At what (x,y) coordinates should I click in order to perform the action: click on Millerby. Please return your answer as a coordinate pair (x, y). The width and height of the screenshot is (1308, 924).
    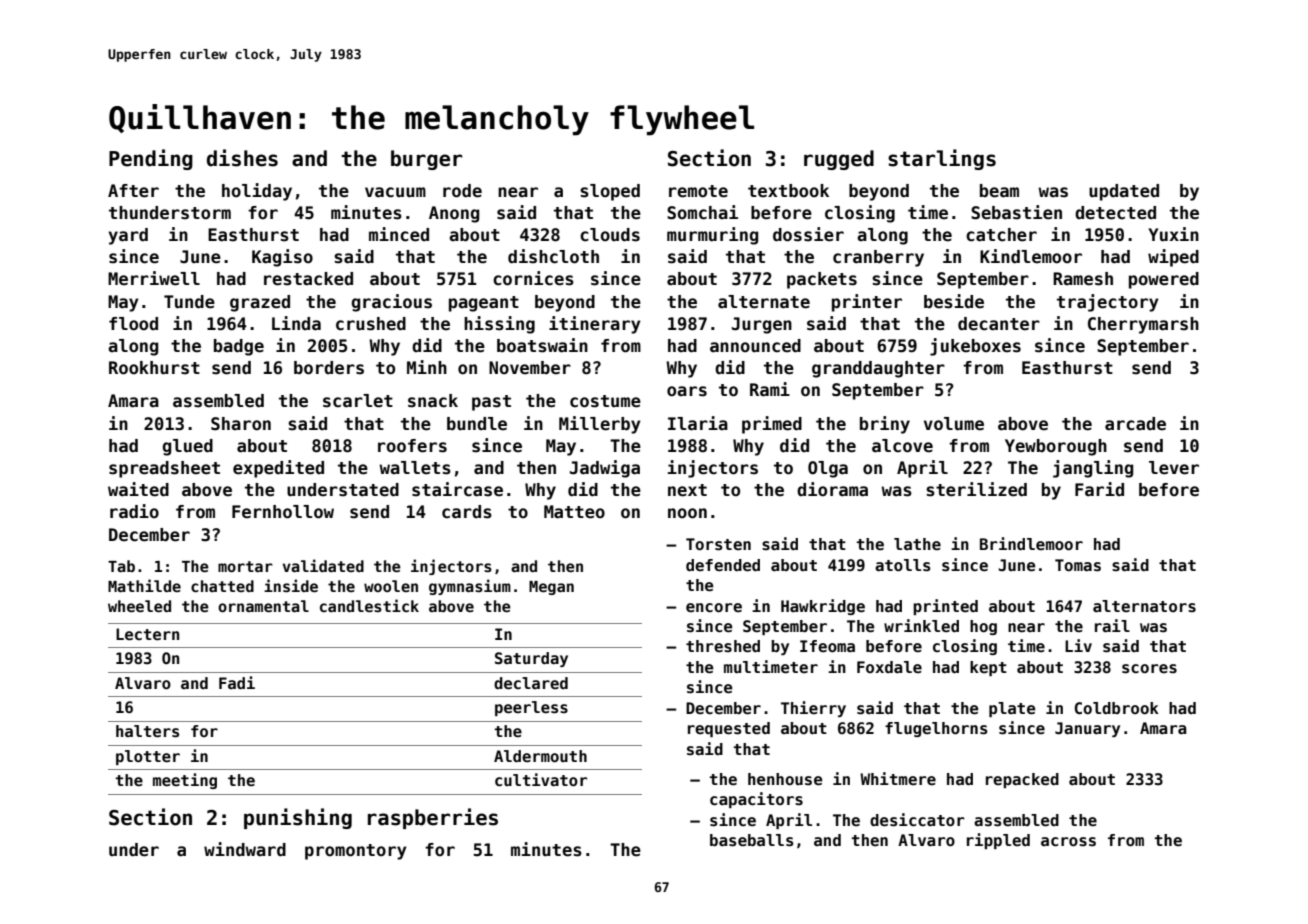
    Looking at the image, I should click on (600, 425).
